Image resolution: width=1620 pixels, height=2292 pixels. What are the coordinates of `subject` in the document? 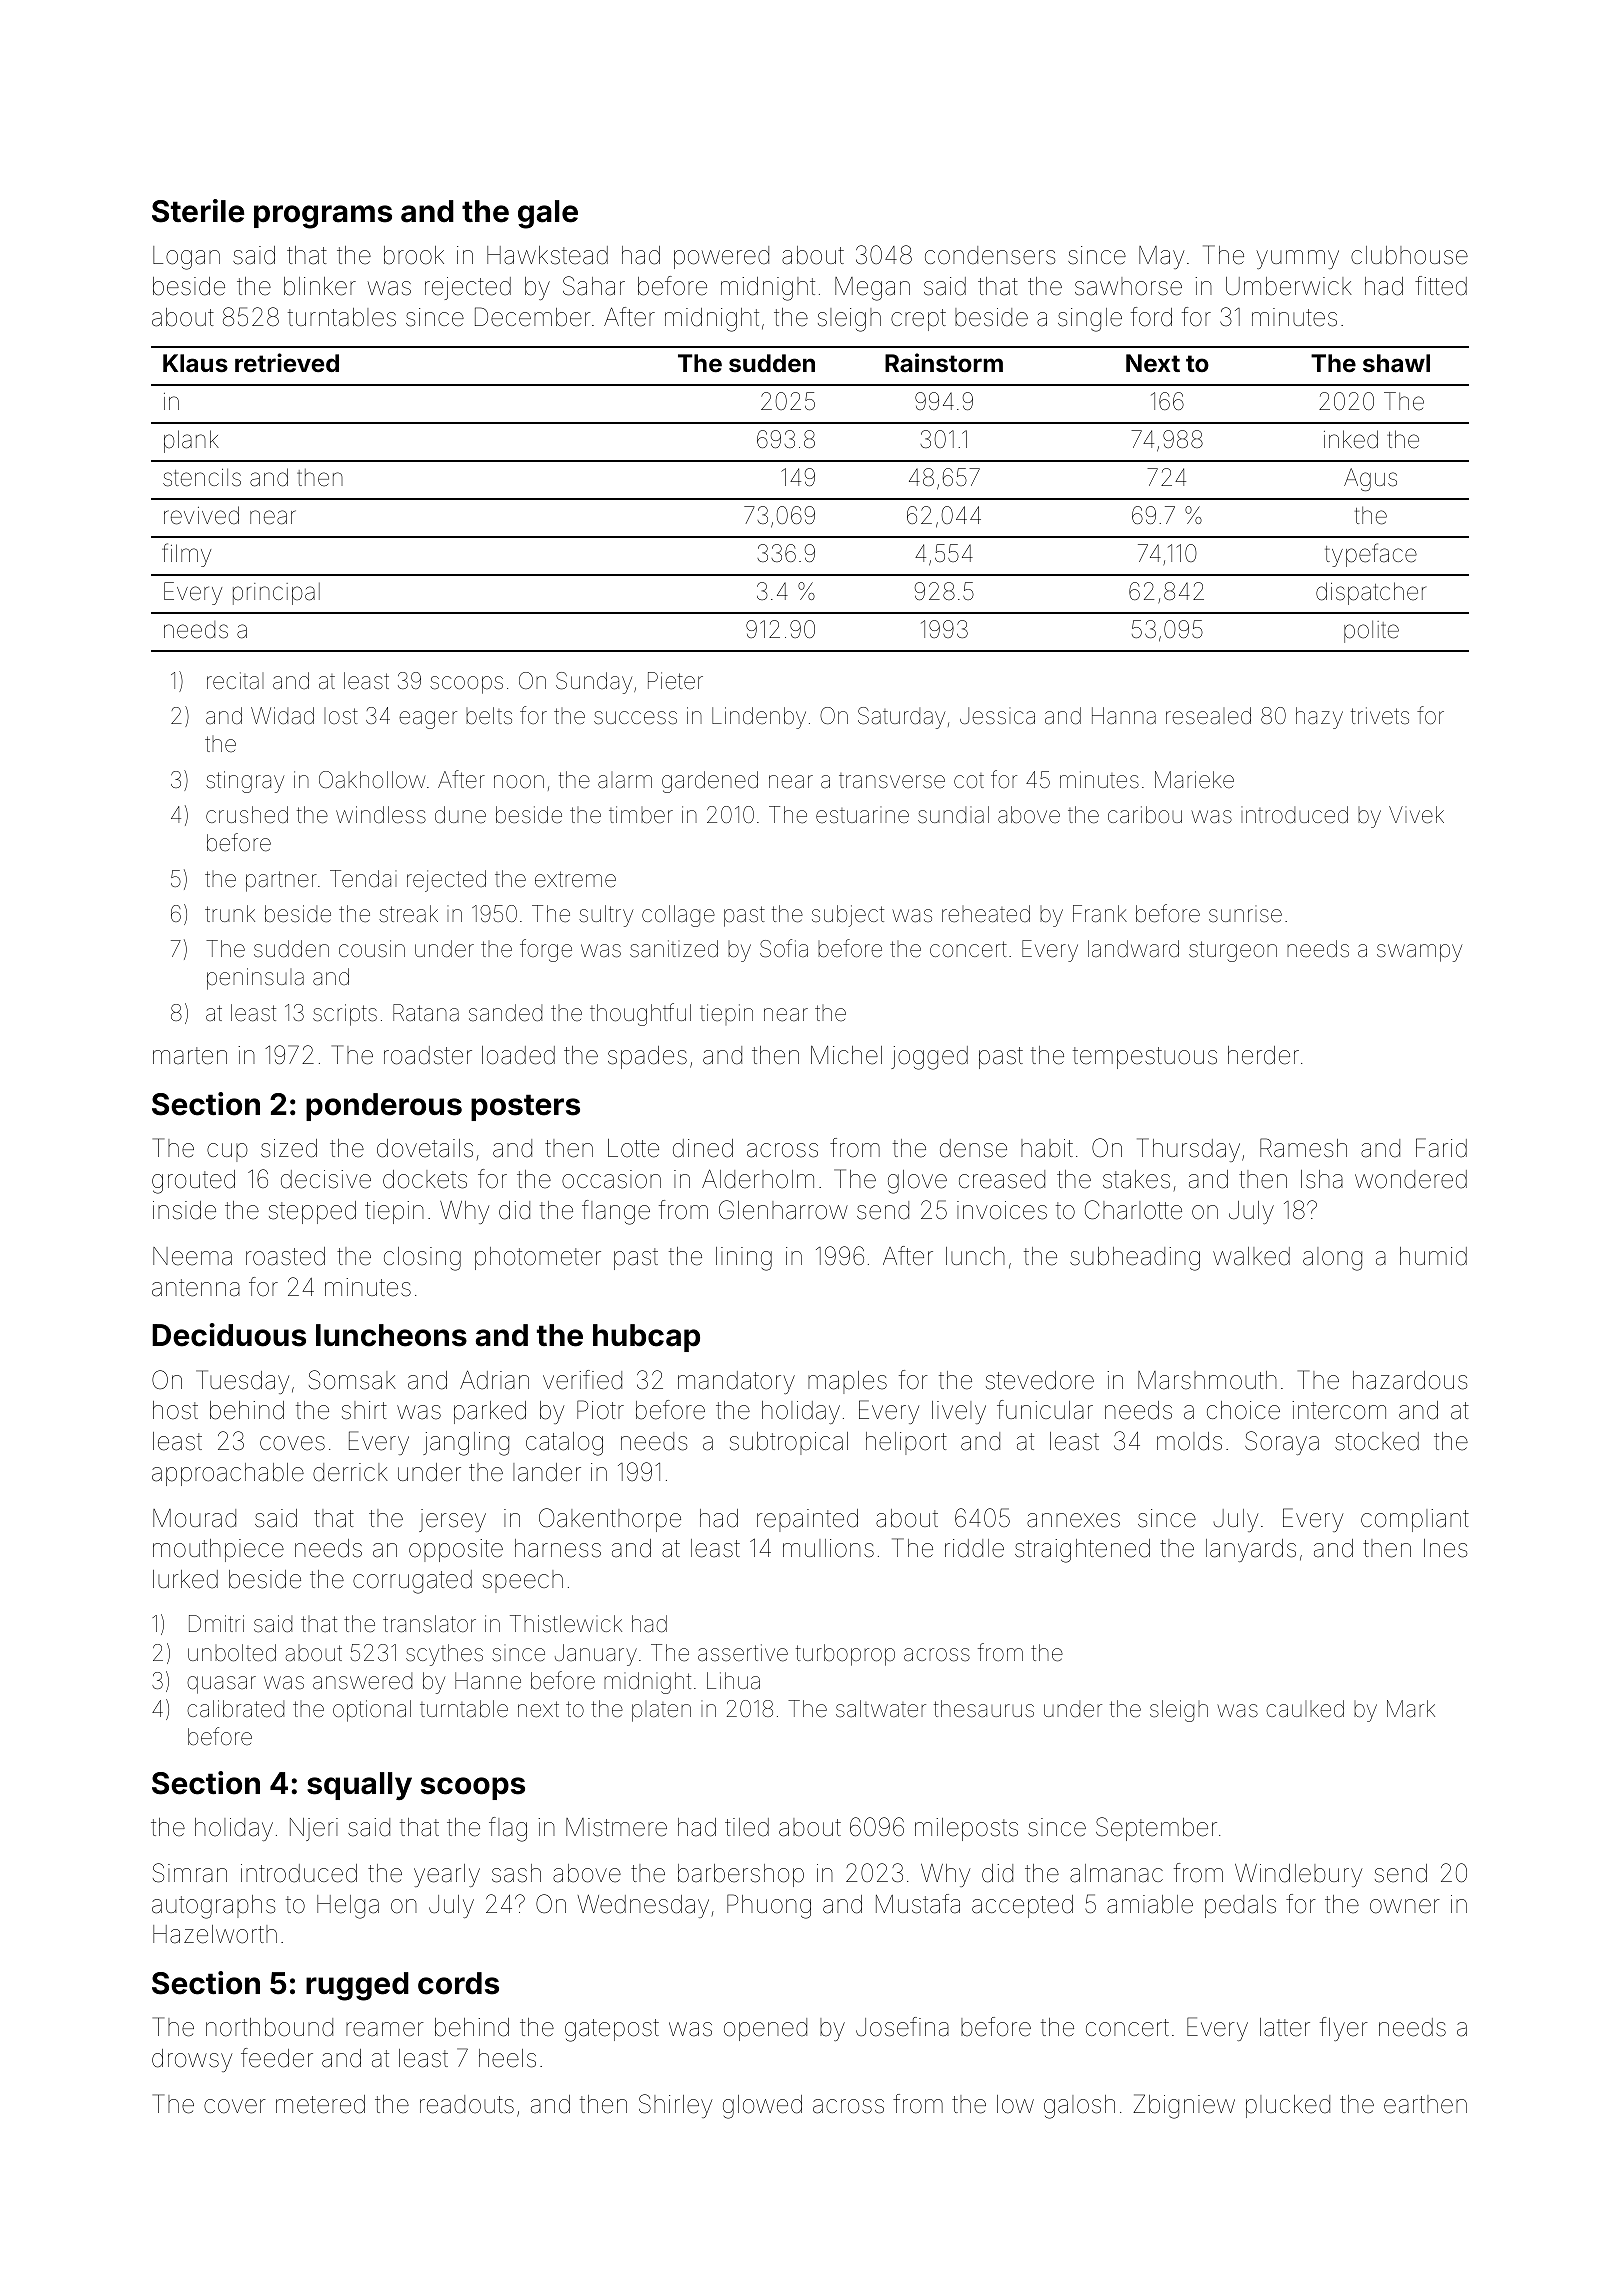 It's located at (848, 916).
